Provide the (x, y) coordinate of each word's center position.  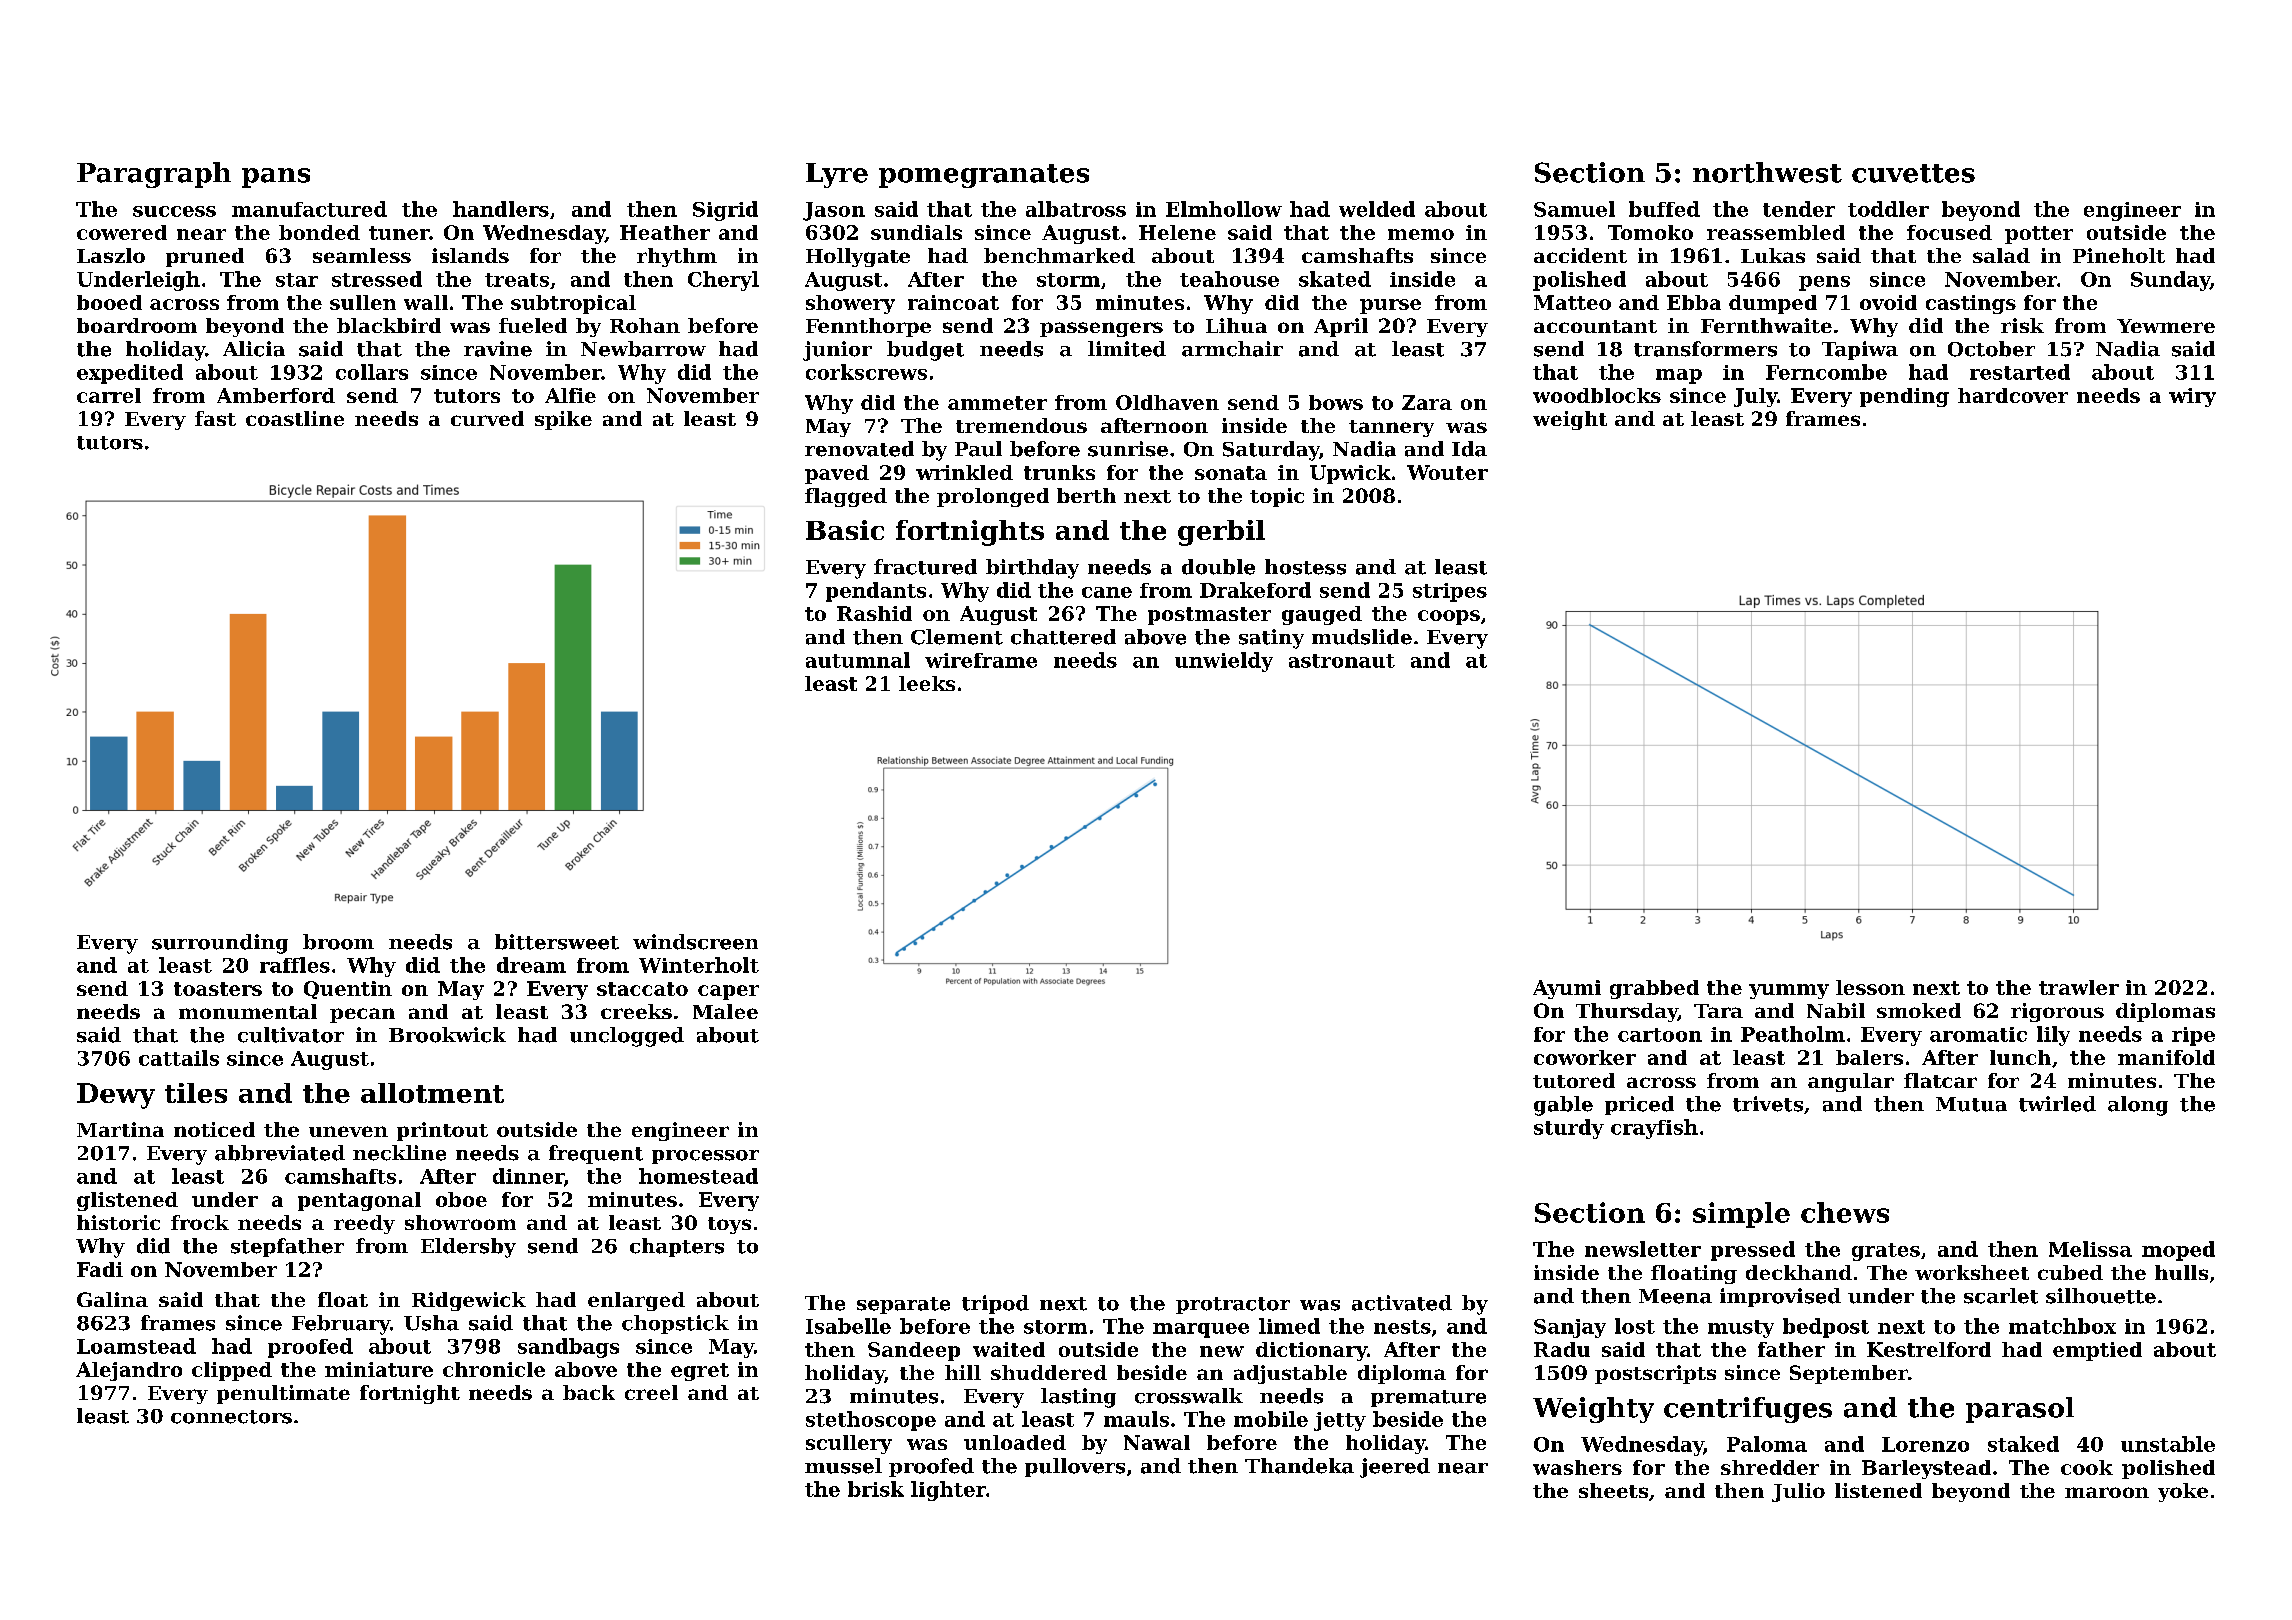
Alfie (570, 395)
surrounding (220, 944)
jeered (1395, 1468)
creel (651, 1392)
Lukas (1773, 255)
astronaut (1342, 661)
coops (1449, 617)
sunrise (1128, 449)
